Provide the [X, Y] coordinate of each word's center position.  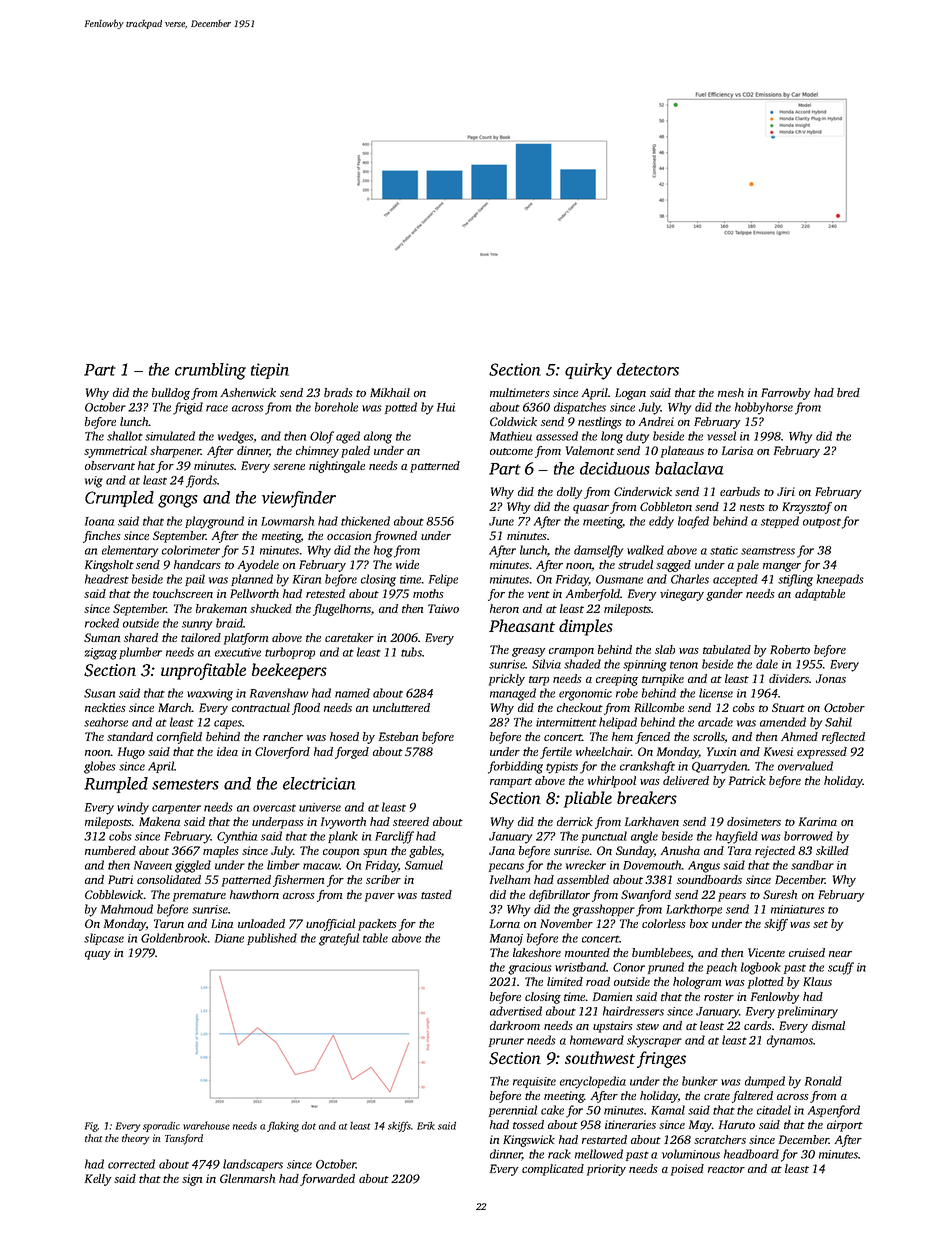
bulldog [171, 394]
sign [192, 1180]
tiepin [270, 371]
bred [848, 392]
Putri [120, 879]
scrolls [709, 737]
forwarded [327, 1180]
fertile [556, 753]
